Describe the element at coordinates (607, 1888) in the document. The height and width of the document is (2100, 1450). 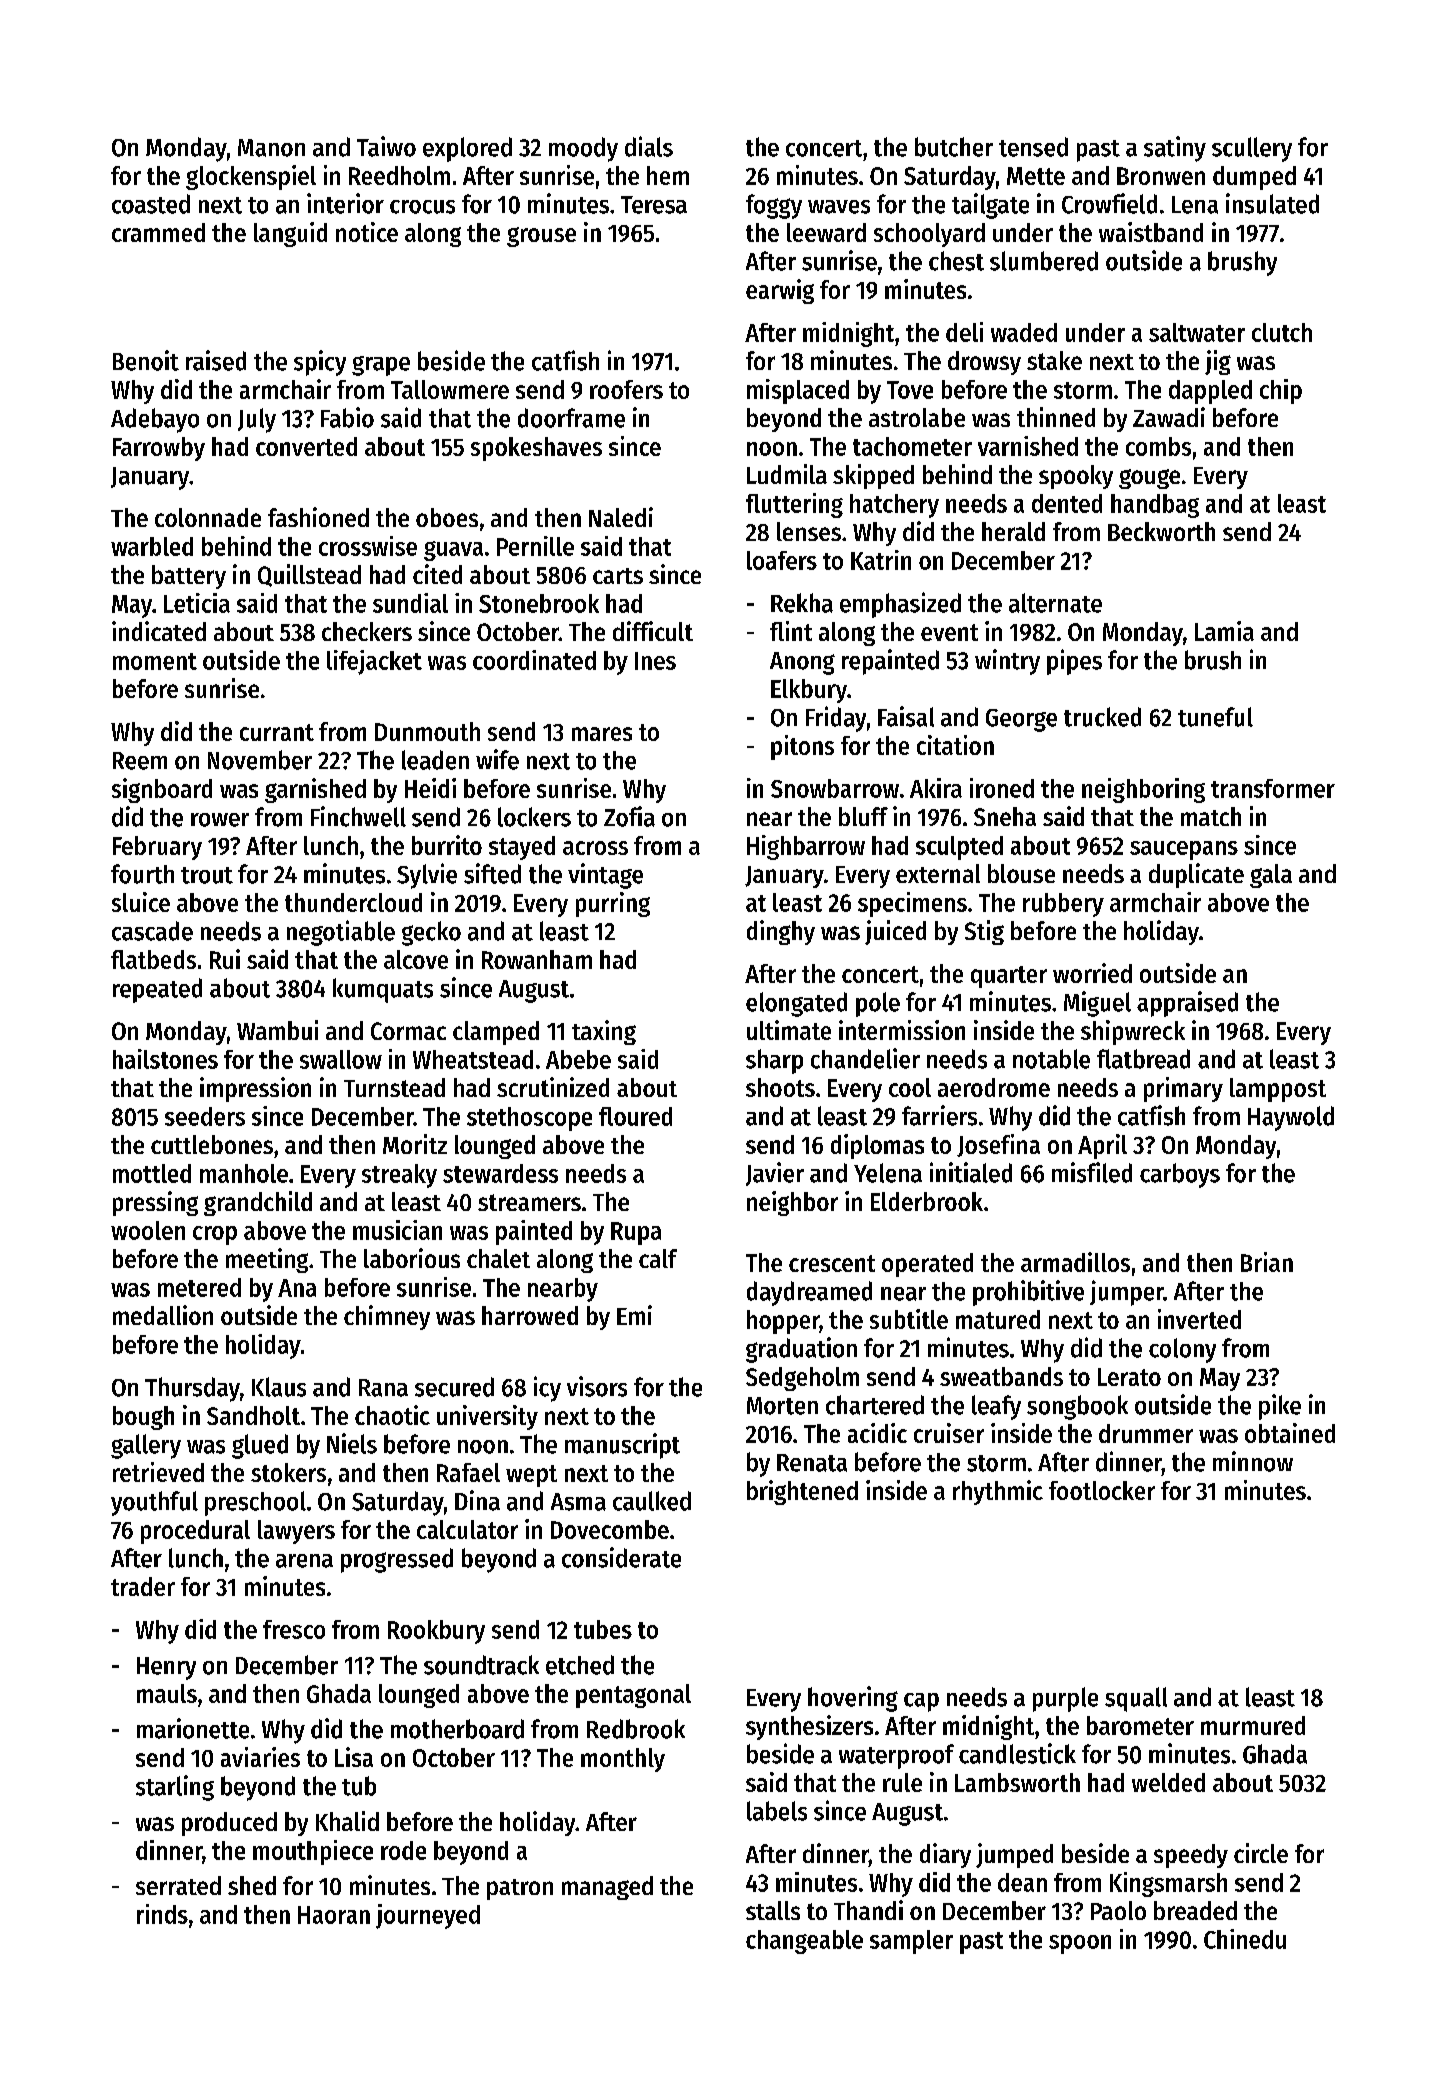
I see `managed` at that location.
